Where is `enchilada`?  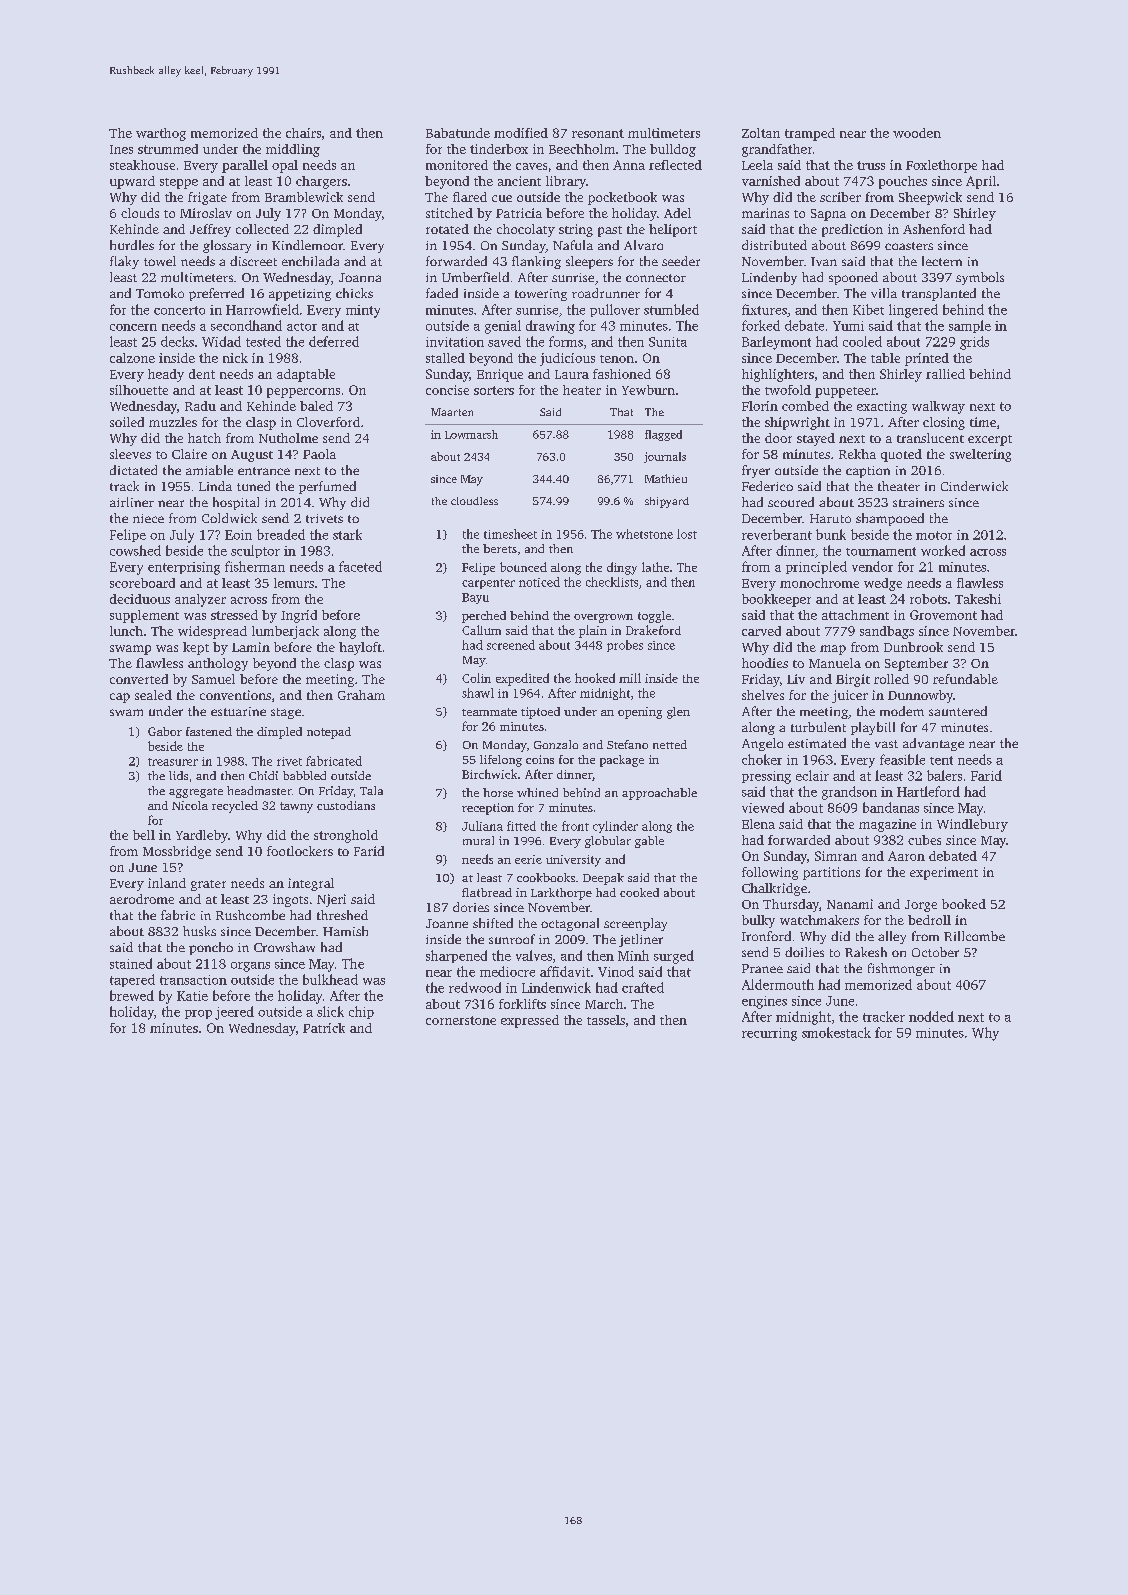 enchilada is located at coordinates (310, 261).
